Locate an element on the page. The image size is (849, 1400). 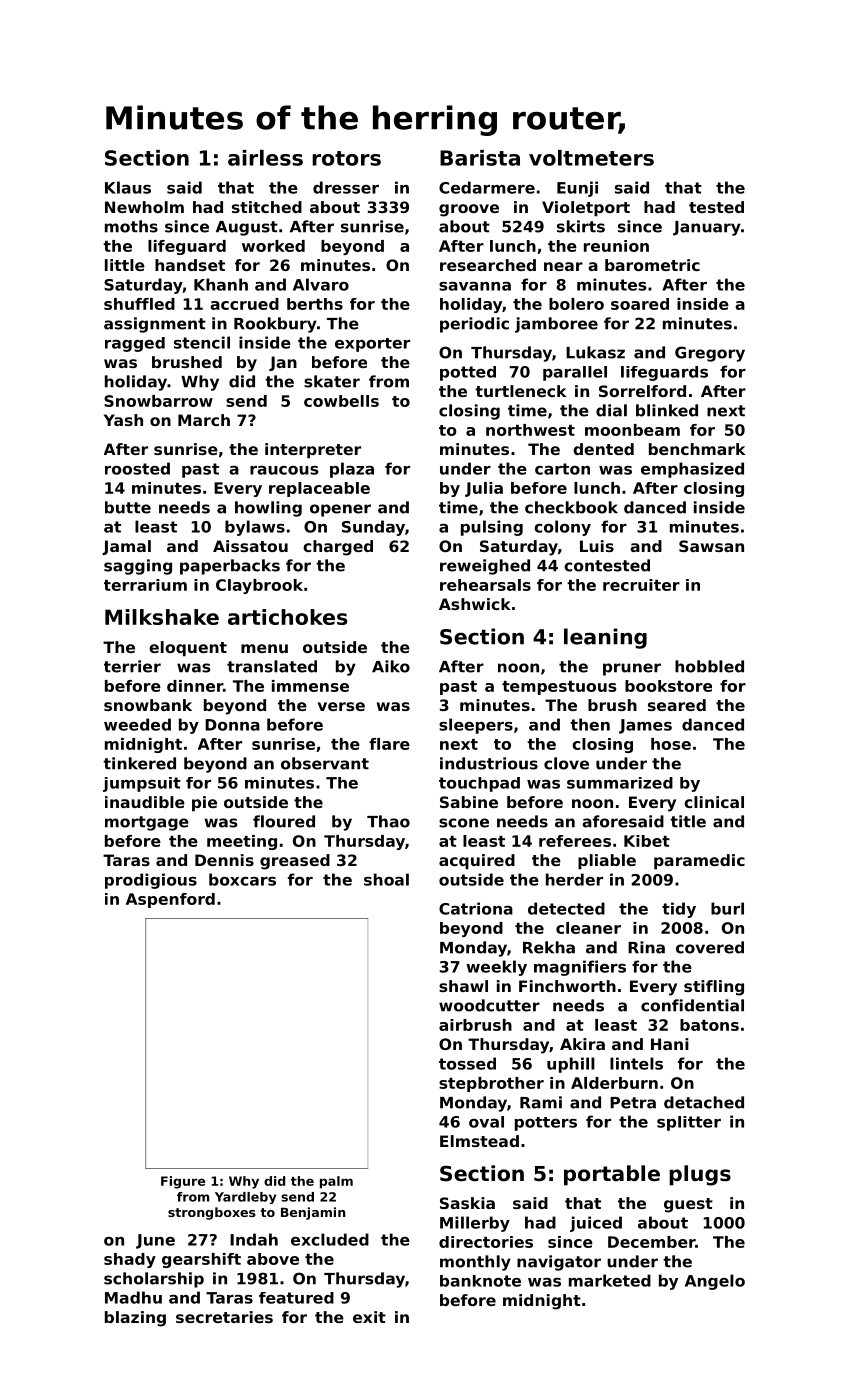
Eunji is located at coordinates (577, 189).
